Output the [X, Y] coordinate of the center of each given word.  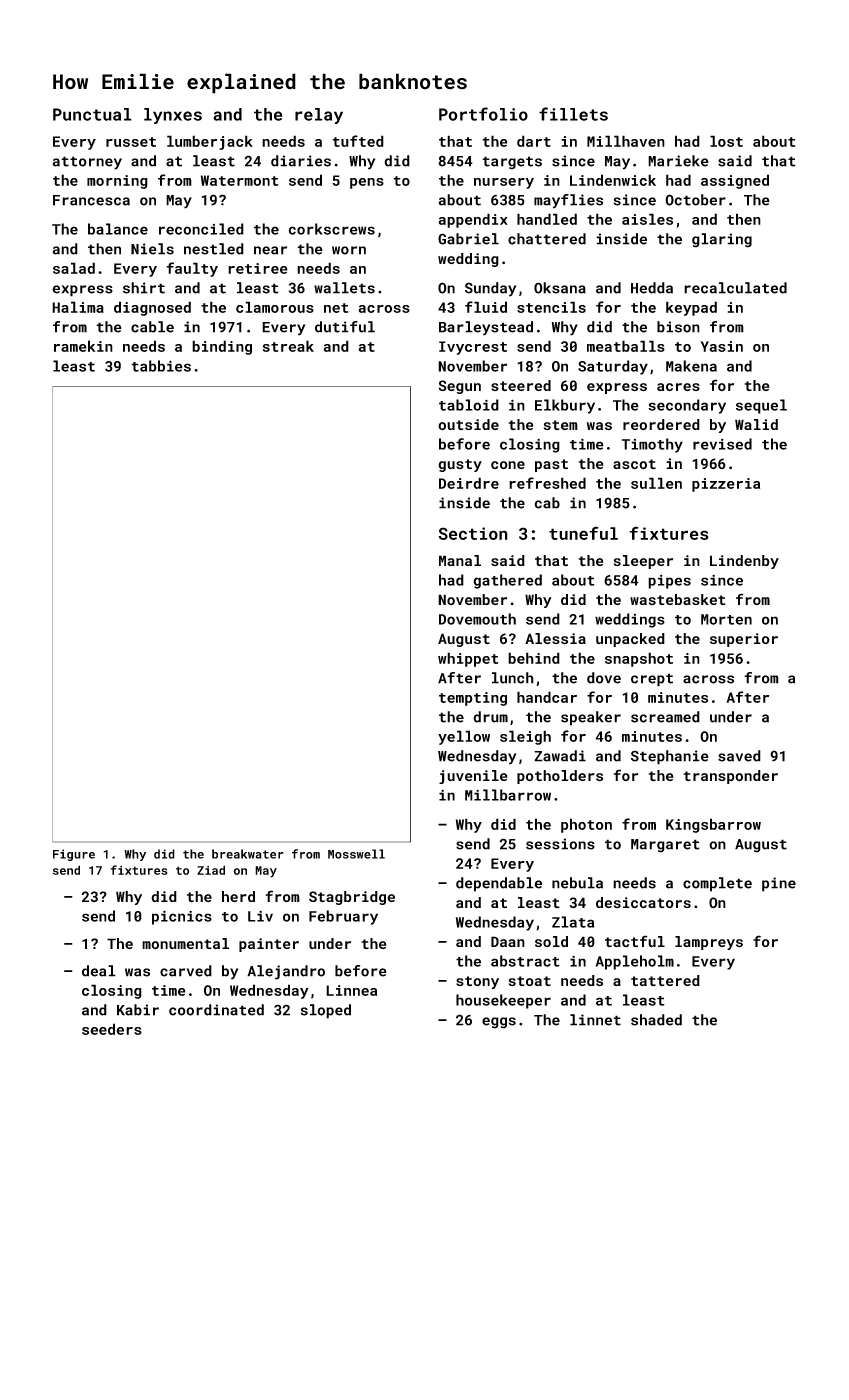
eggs [499, 1023]
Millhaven [626, 141]
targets [512, 163]
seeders [112, 1029]
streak [288, 346]
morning [117, 182]
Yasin [722, 346]
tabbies [161, 366]
